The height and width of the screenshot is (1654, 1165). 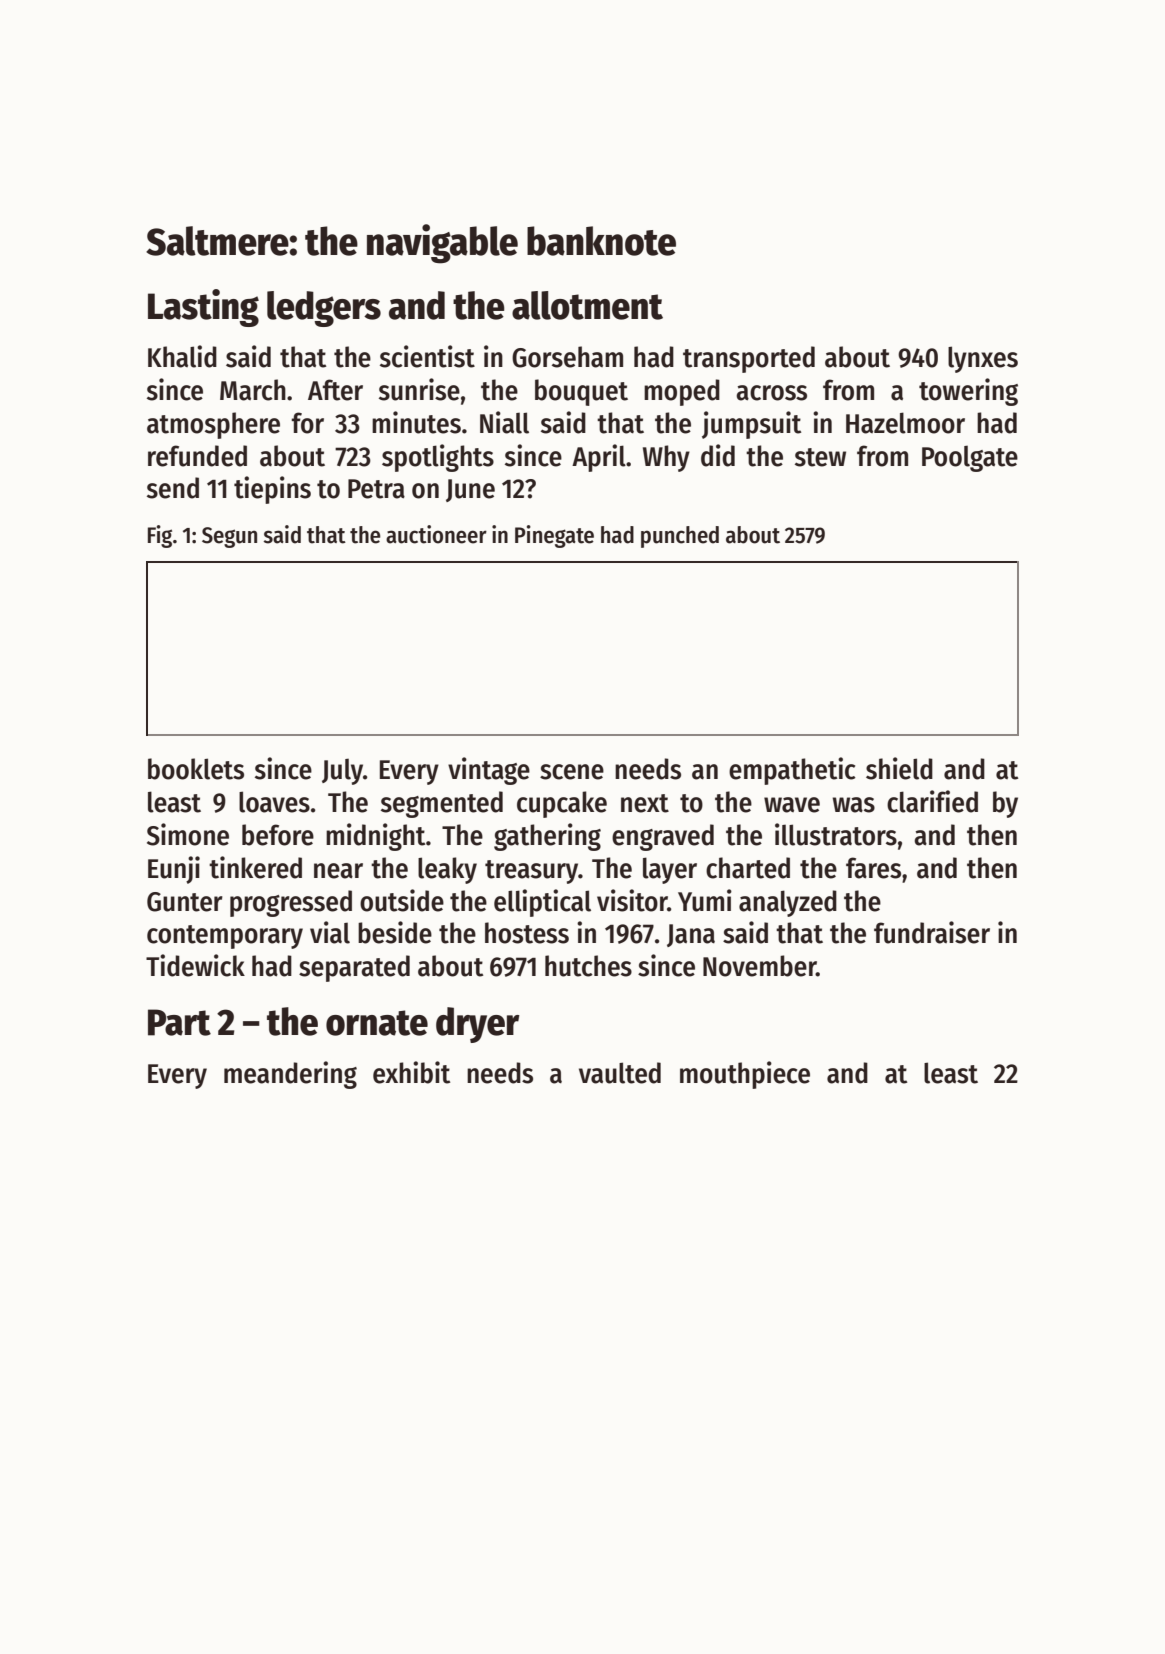 I want to click on lynxes, so click(x=983, y=359).
